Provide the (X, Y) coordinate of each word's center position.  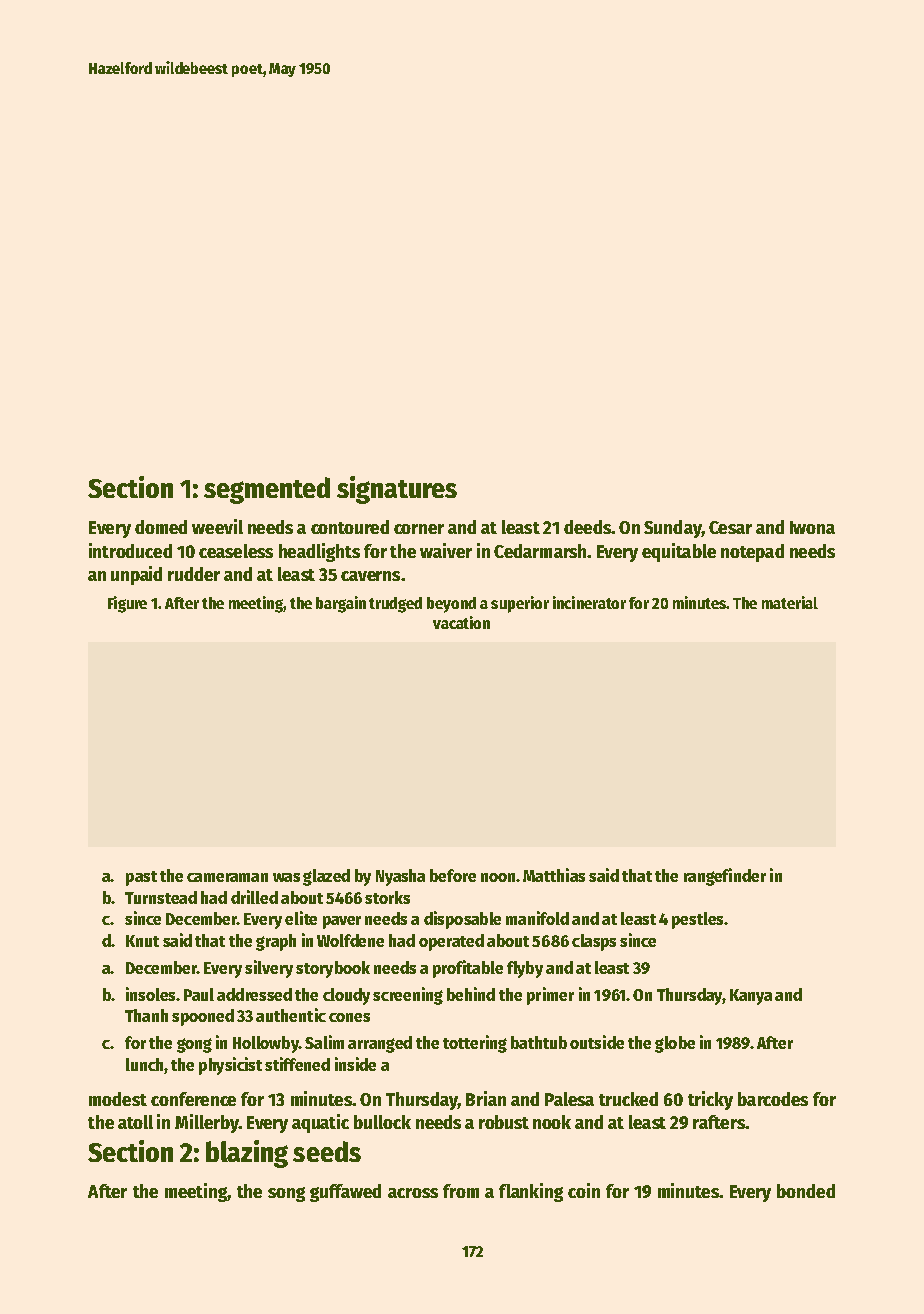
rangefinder (725, 877)
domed (161, 527)
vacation (461, 622)
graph (276, 942)
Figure (127, 604)
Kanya (751, 997)
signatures (397, 490)
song (286, 1194)
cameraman (227, 877)
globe (675, 1044)
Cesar (730, 527)
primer (550, 996)
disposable (462, 920)
